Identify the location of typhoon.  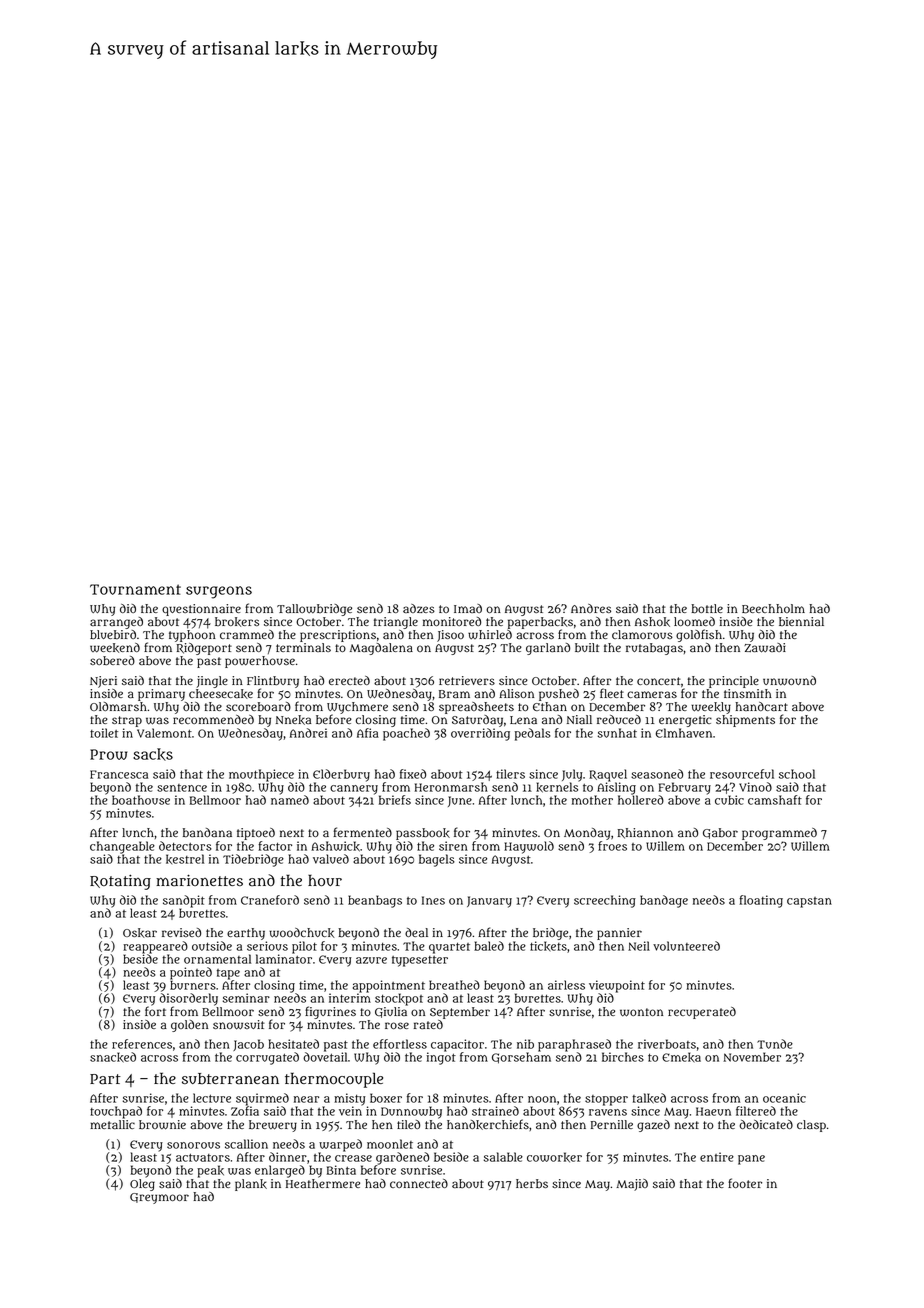
(192, 636).
